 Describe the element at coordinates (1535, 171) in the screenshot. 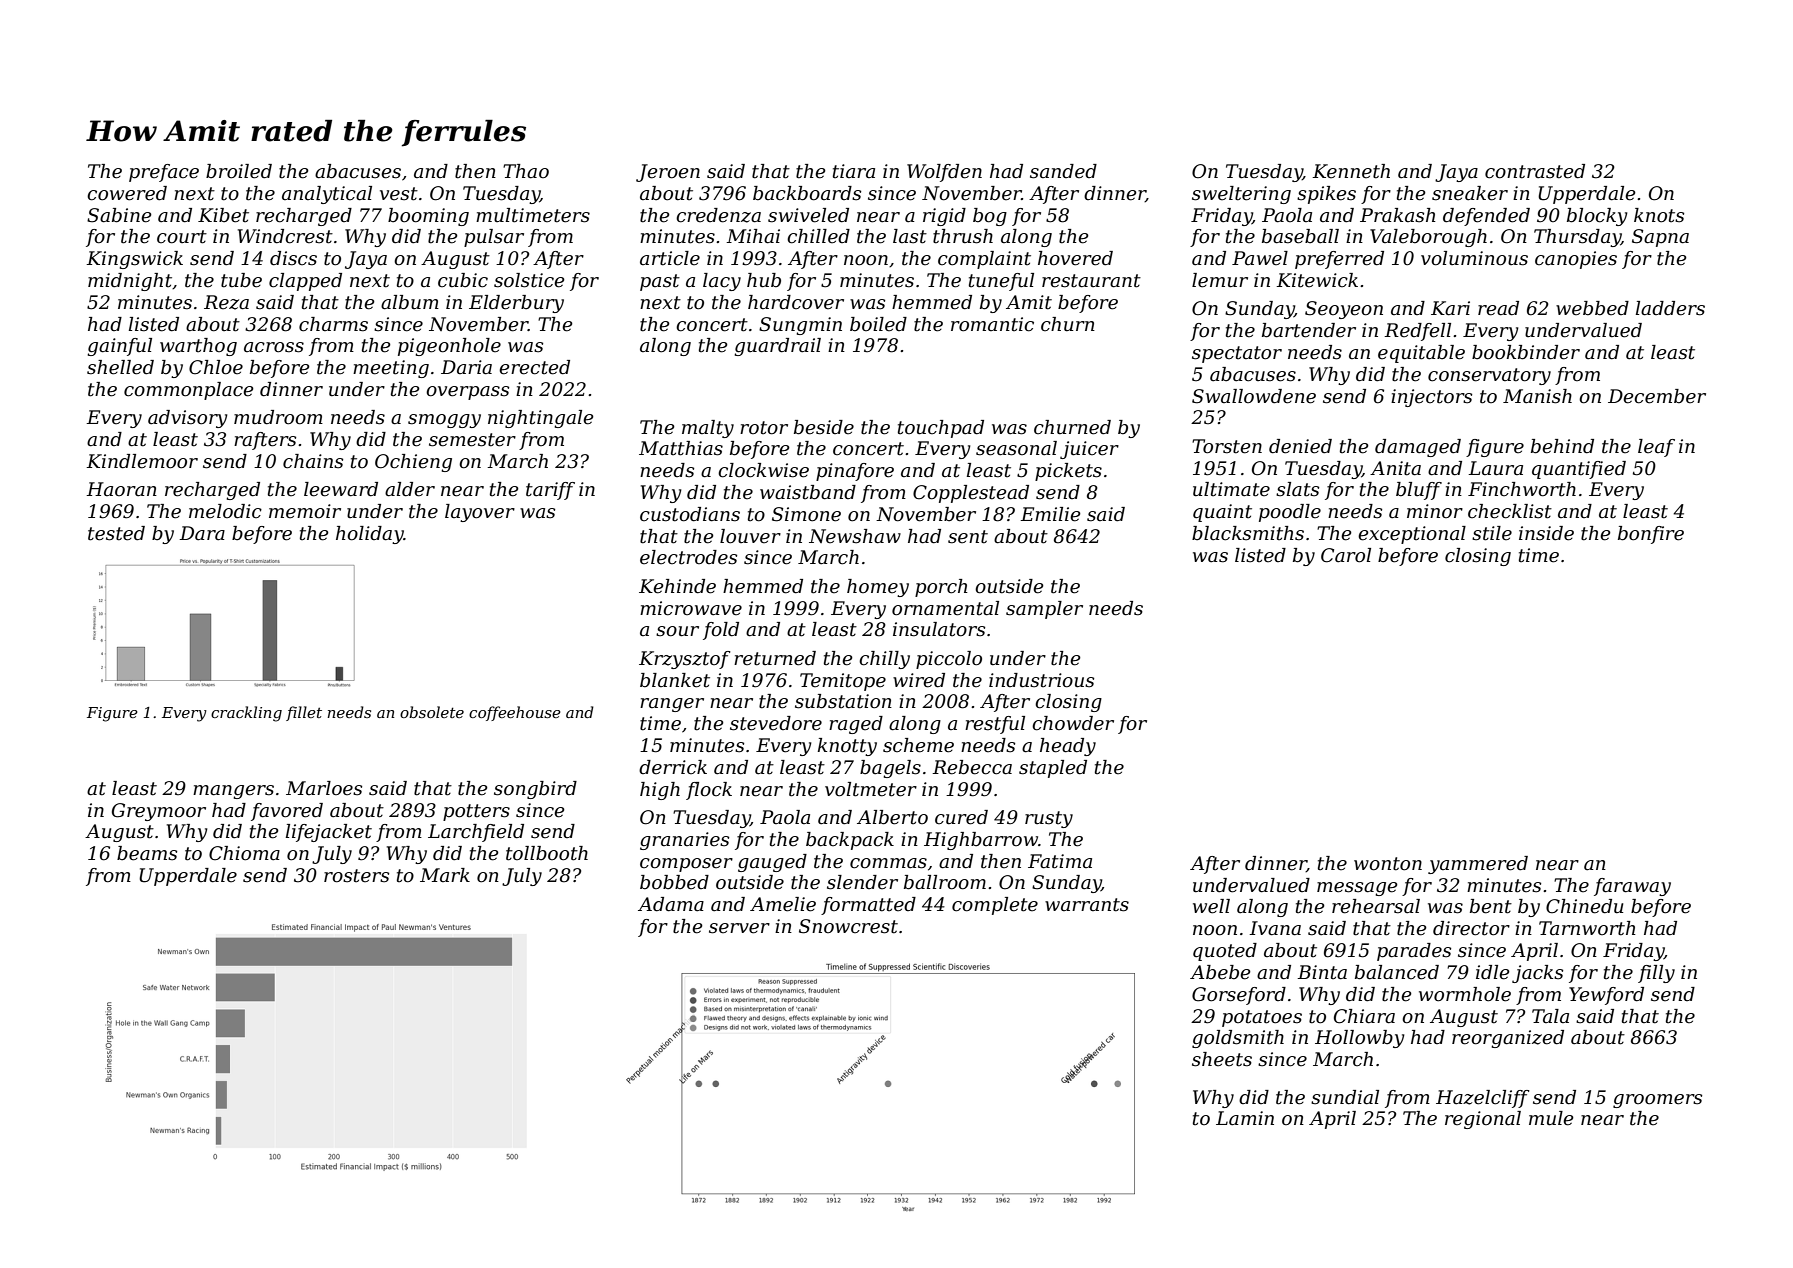

I see `contrasted` at that location.
